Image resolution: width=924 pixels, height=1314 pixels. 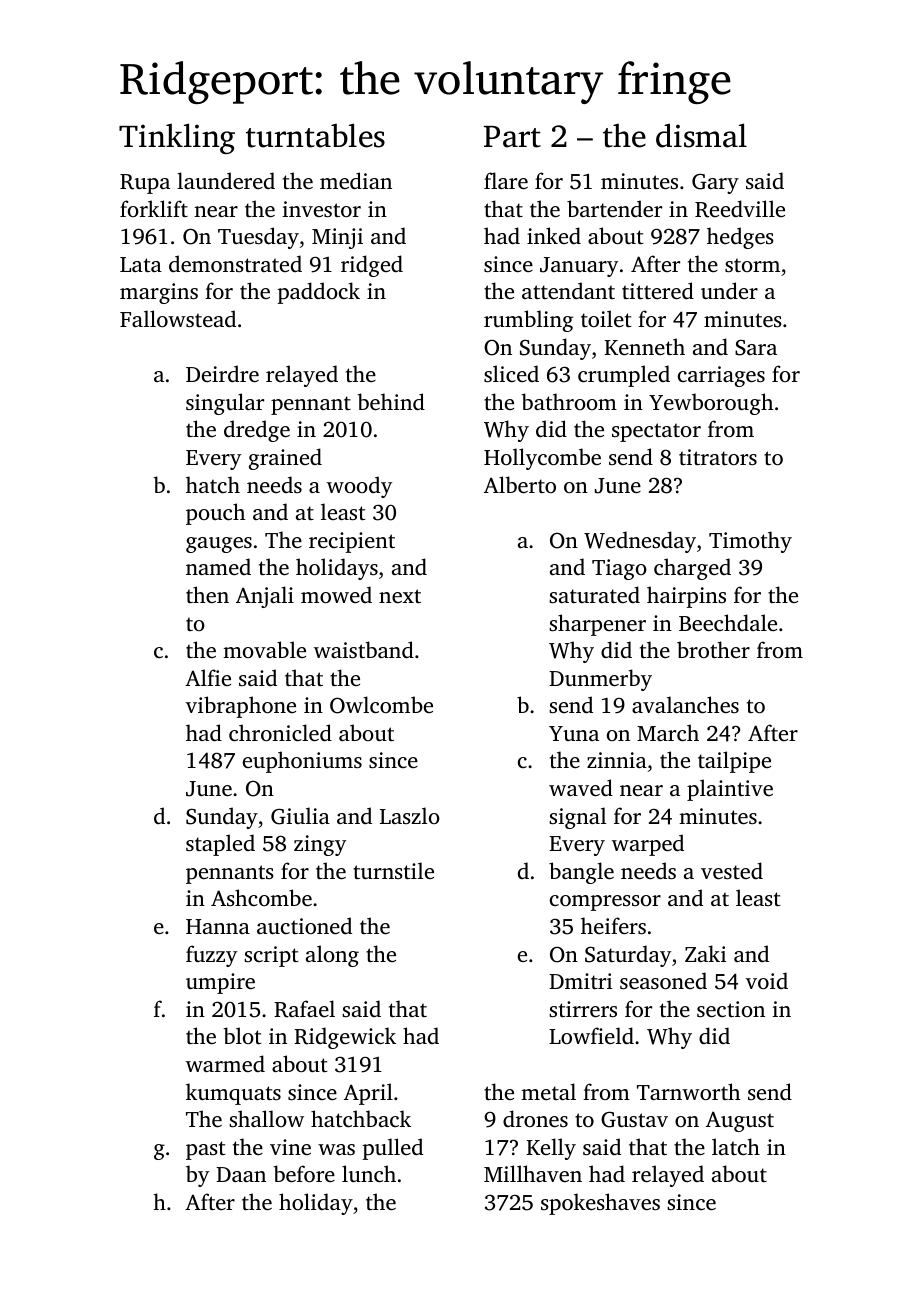 What do you see at coordinates (400, 596) in the screenshot?
I see `next` at bounding box center [400, 596].
